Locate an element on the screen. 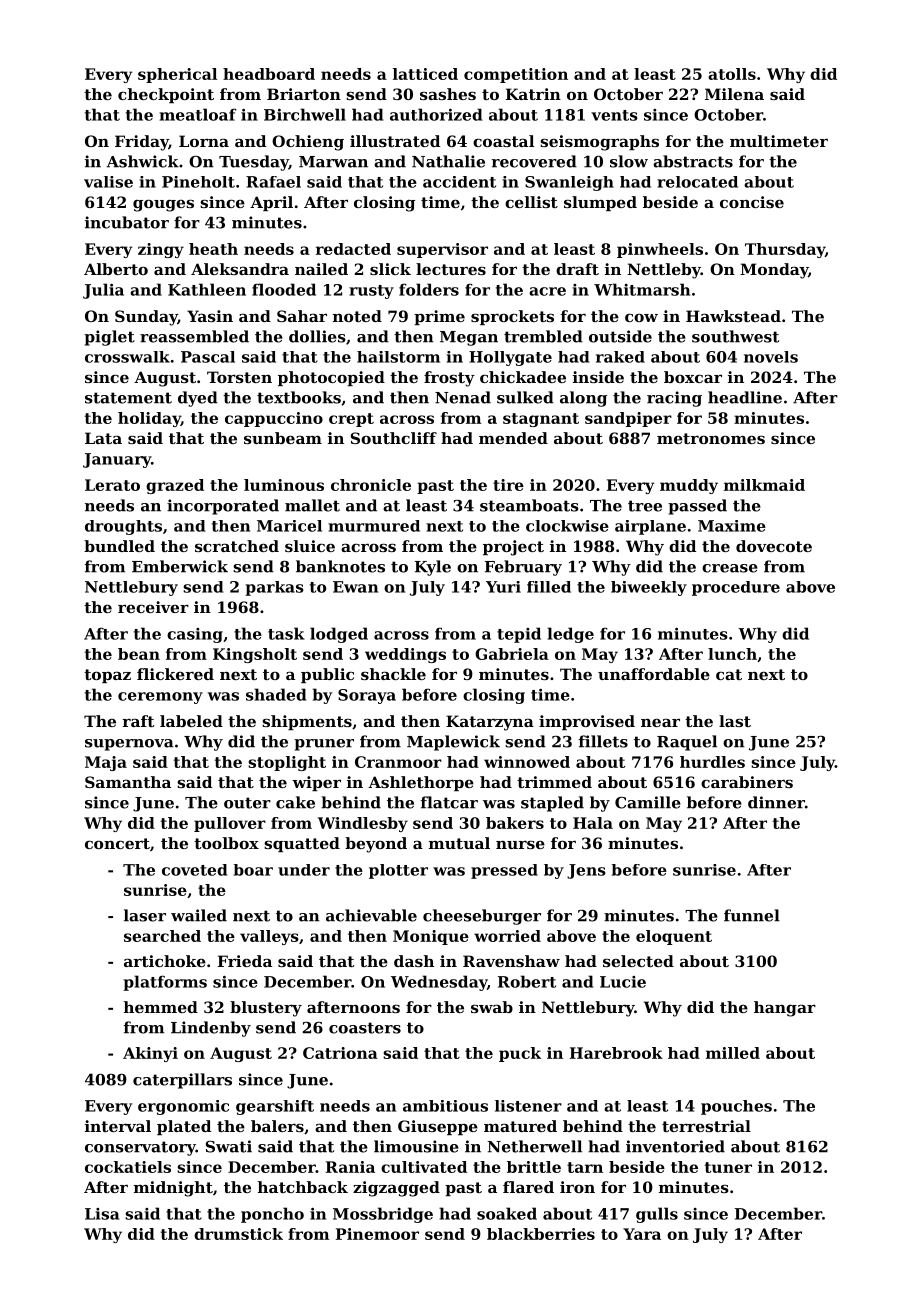 The image size is (924, 1308). hemmed is located at coordinates (161, 1007).
